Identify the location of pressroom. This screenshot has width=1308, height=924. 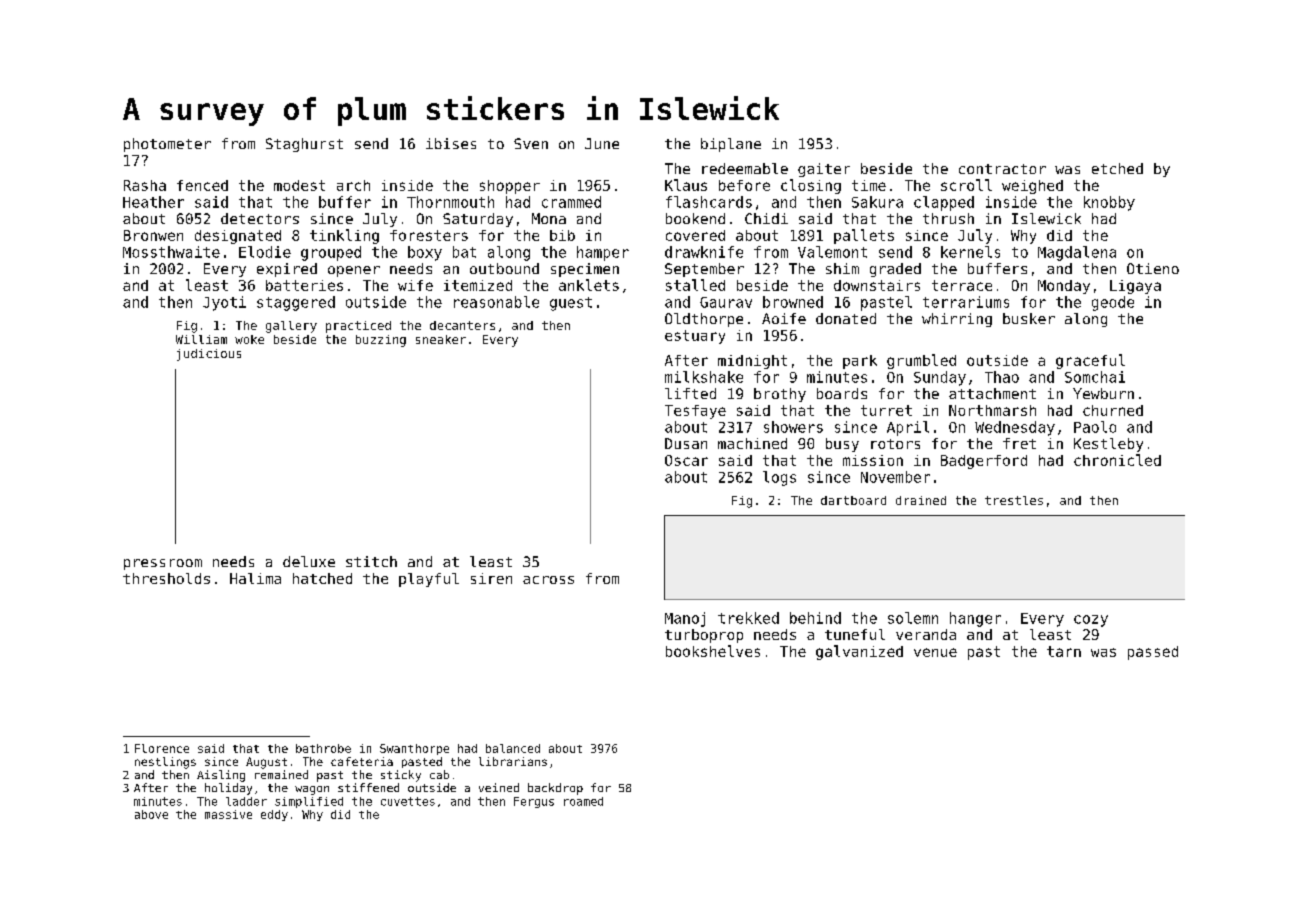
(163, 564).
